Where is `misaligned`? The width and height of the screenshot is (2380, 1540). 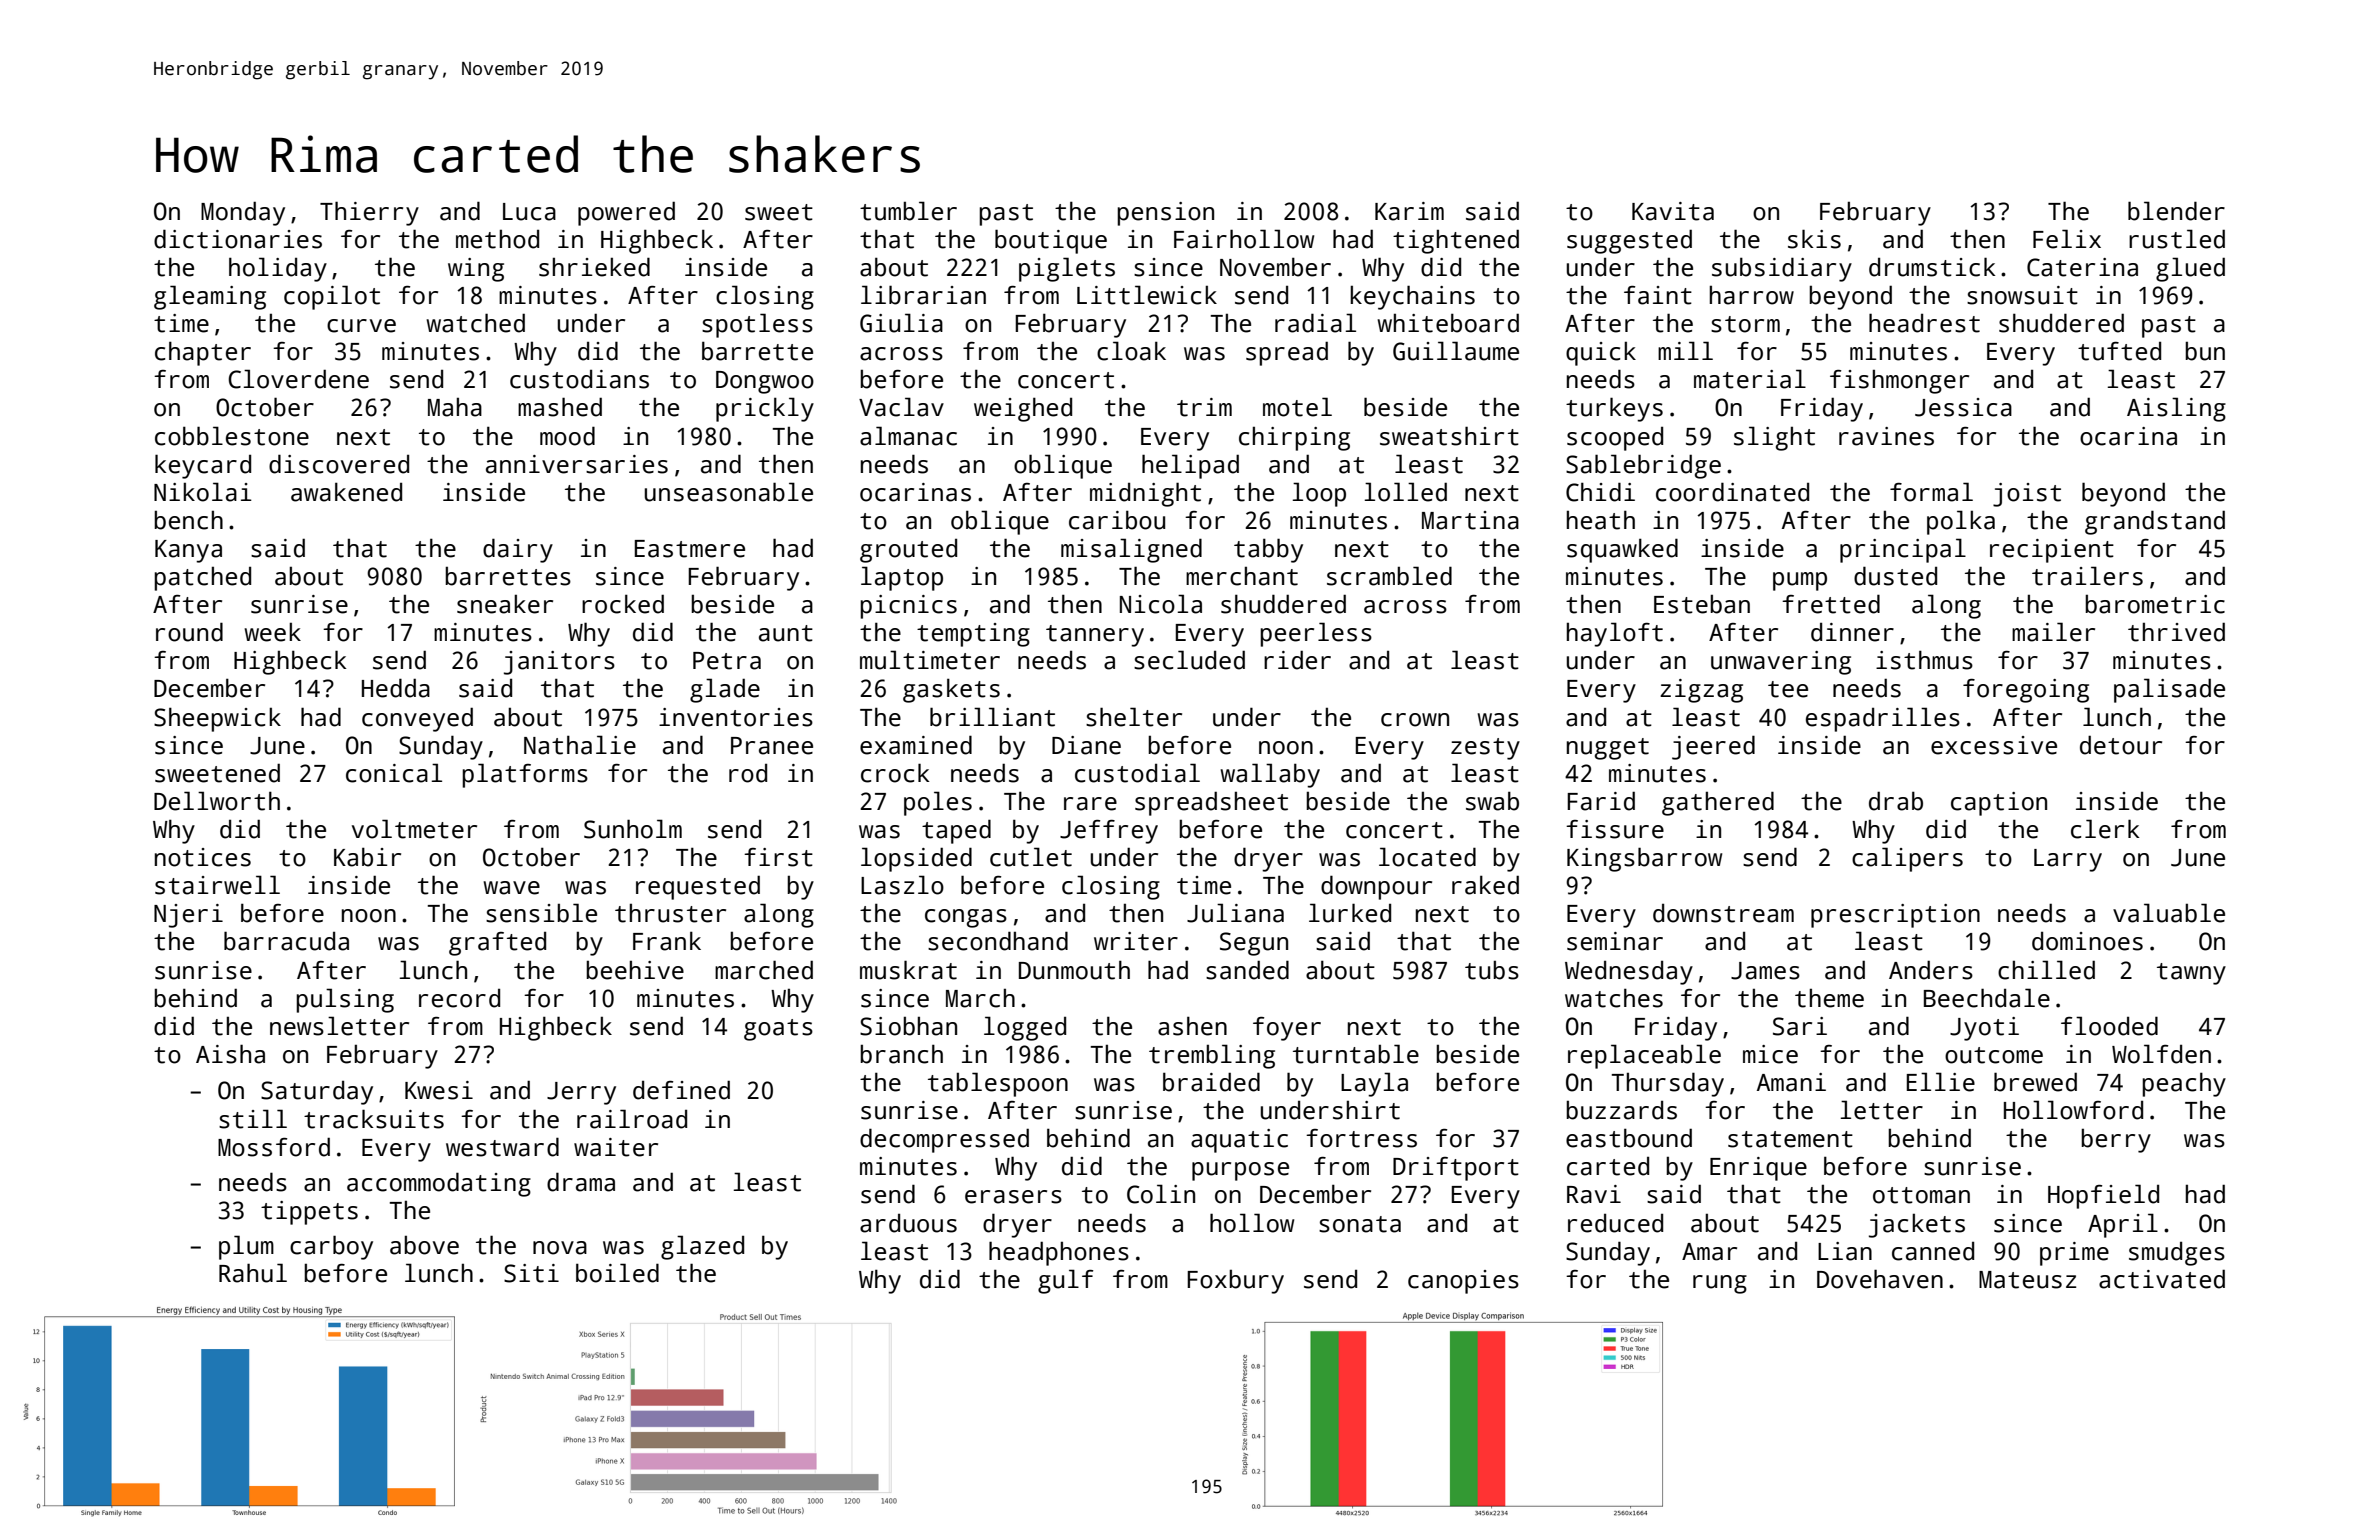 misaligned is located at coordinates (1131, 550).
